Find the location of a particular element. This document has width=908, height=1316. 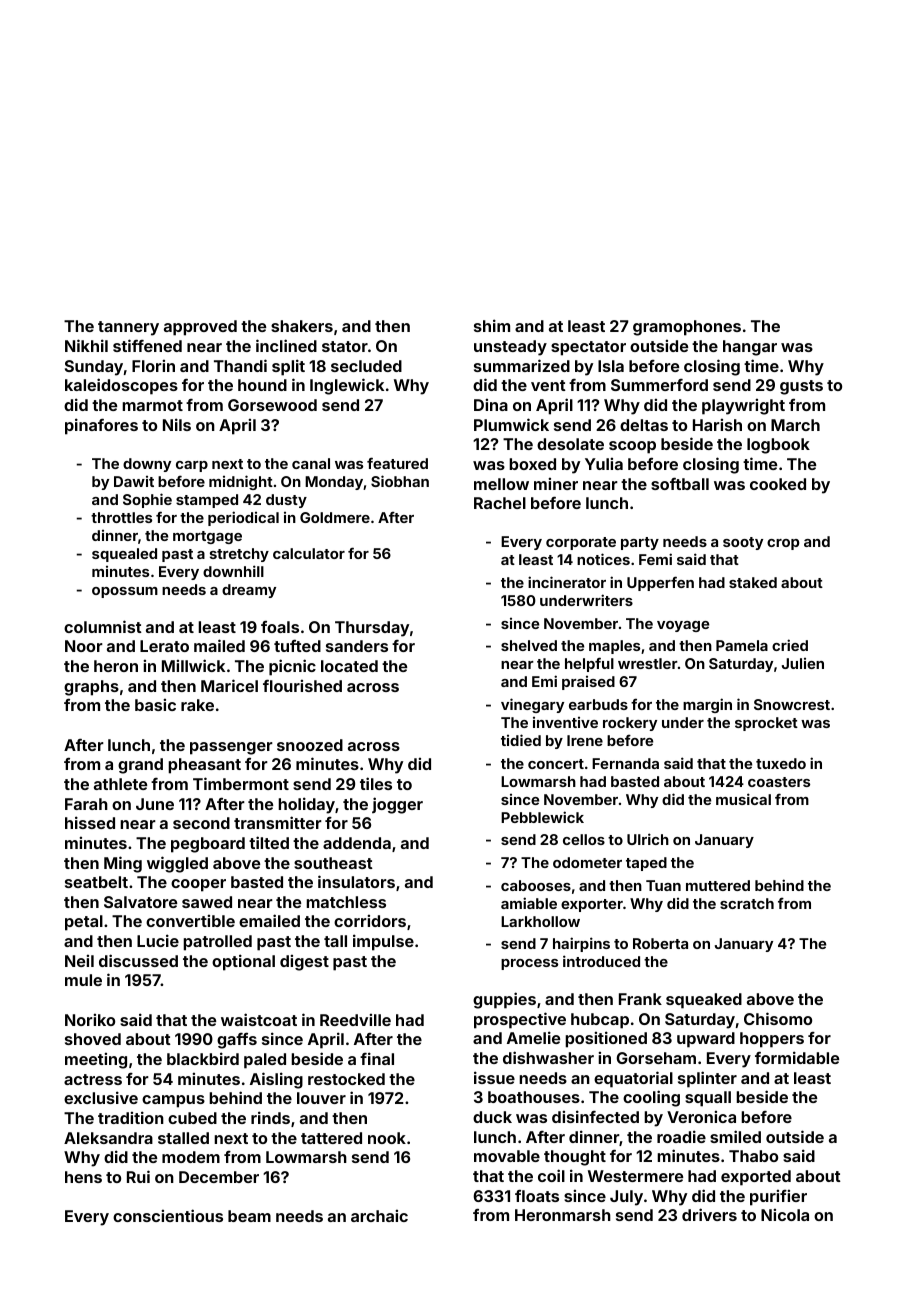

December is located at coordinates (219, 1177).
